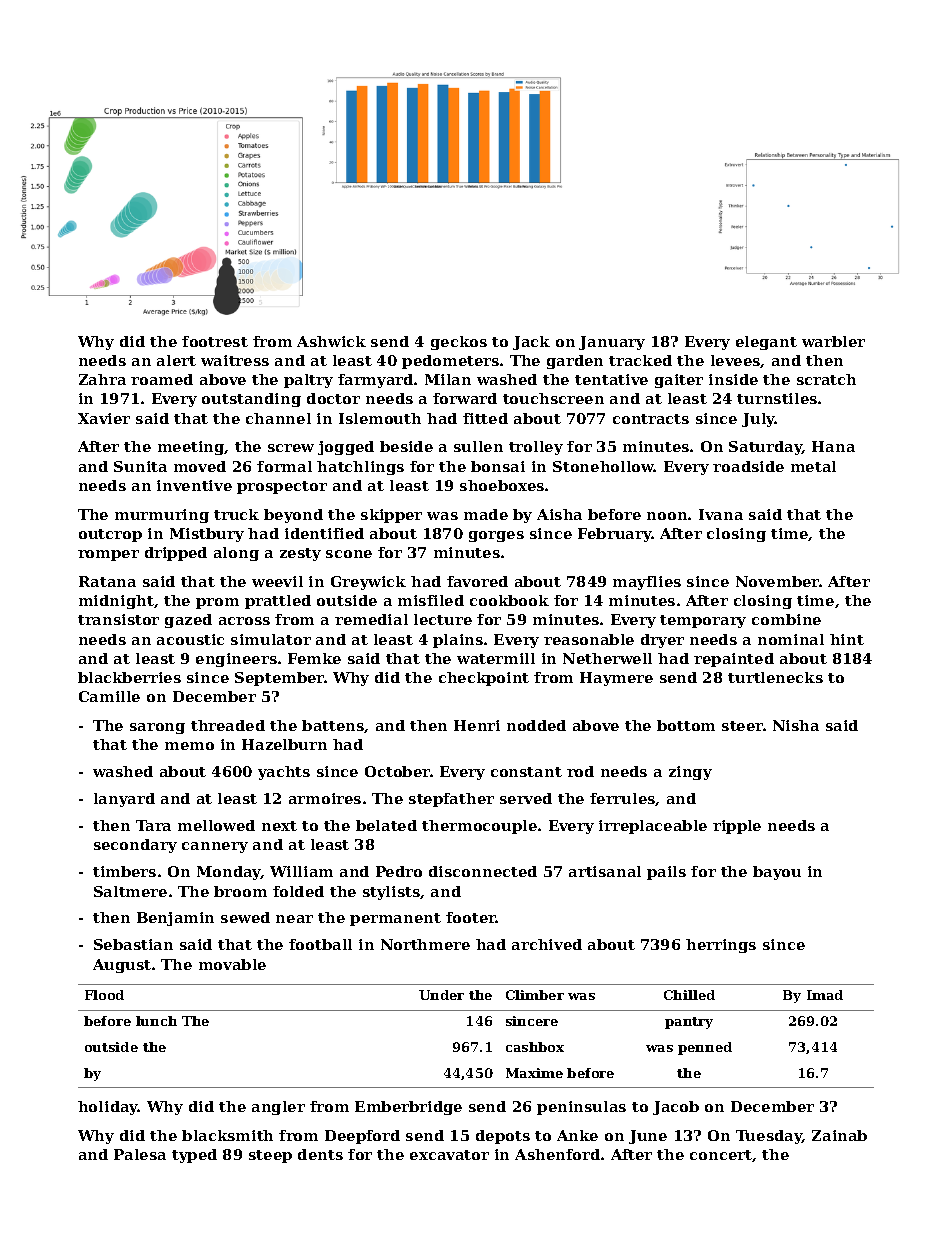 This image has width=952, height=1233. Describe the element at coordinates (102, 379) in the image. I see `Zahra` at that location.
